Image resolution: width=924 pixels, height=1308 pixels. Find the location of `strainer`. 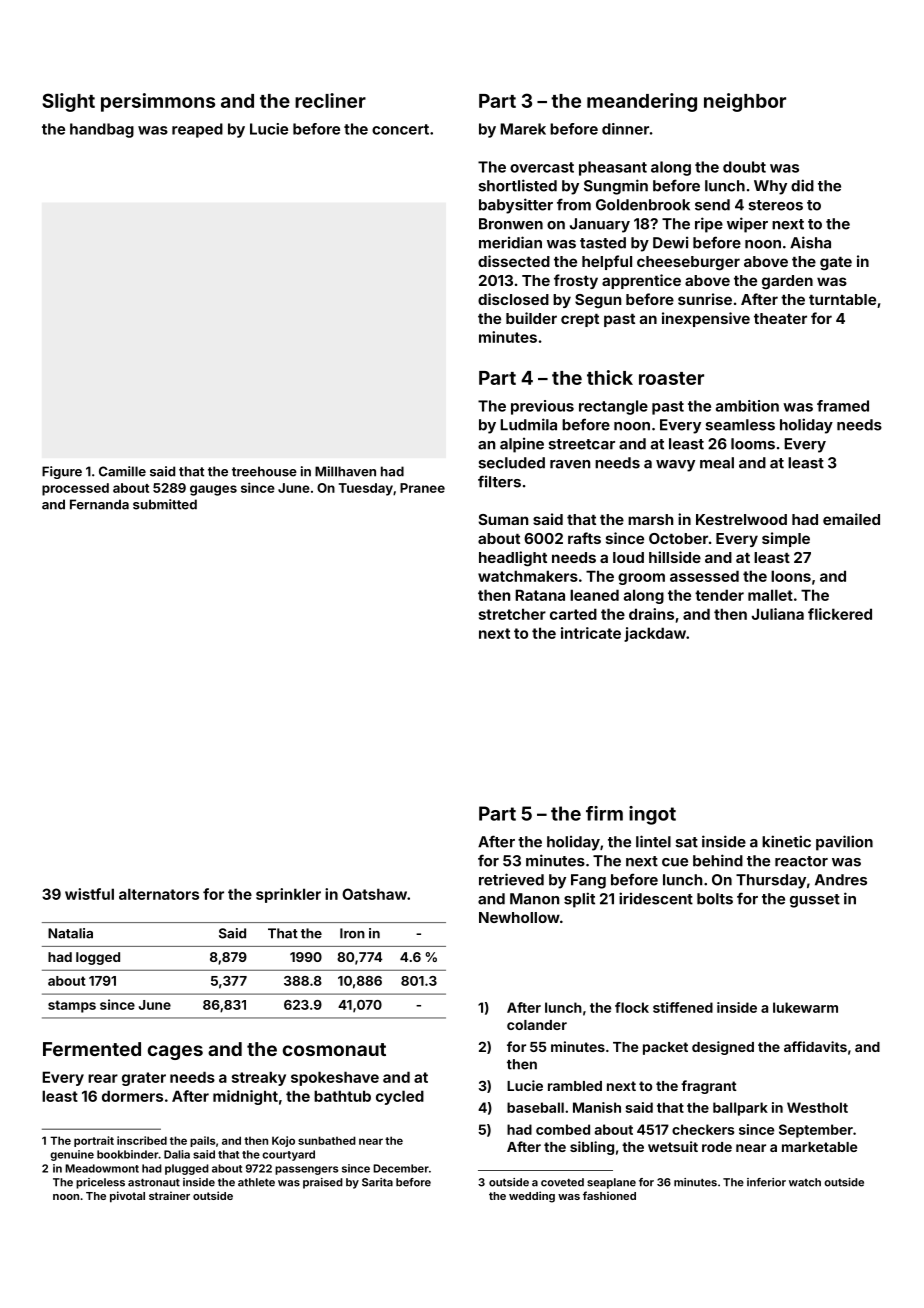

strainer is located at coordinates (169, 1195).
